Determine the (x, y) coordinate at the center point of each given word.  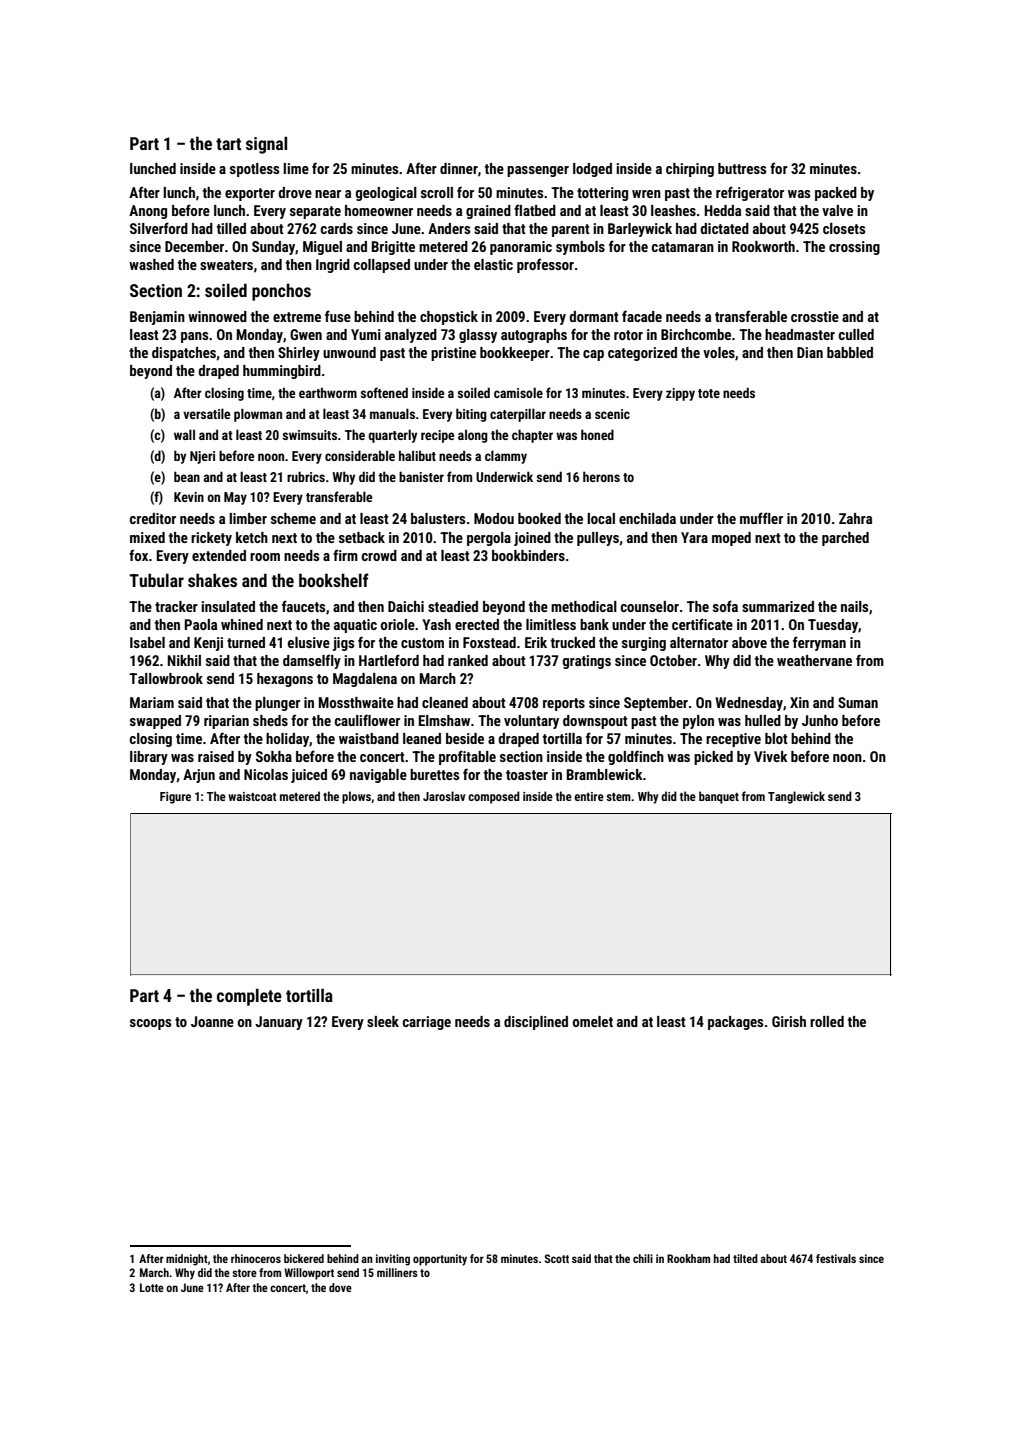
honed (597, 434)
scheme (293, 518)
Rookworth (763, 246)
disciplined (536, 1023)
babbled (850, 352)
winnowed (217, 316)
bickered (304, 1258)
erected (477, 624)
